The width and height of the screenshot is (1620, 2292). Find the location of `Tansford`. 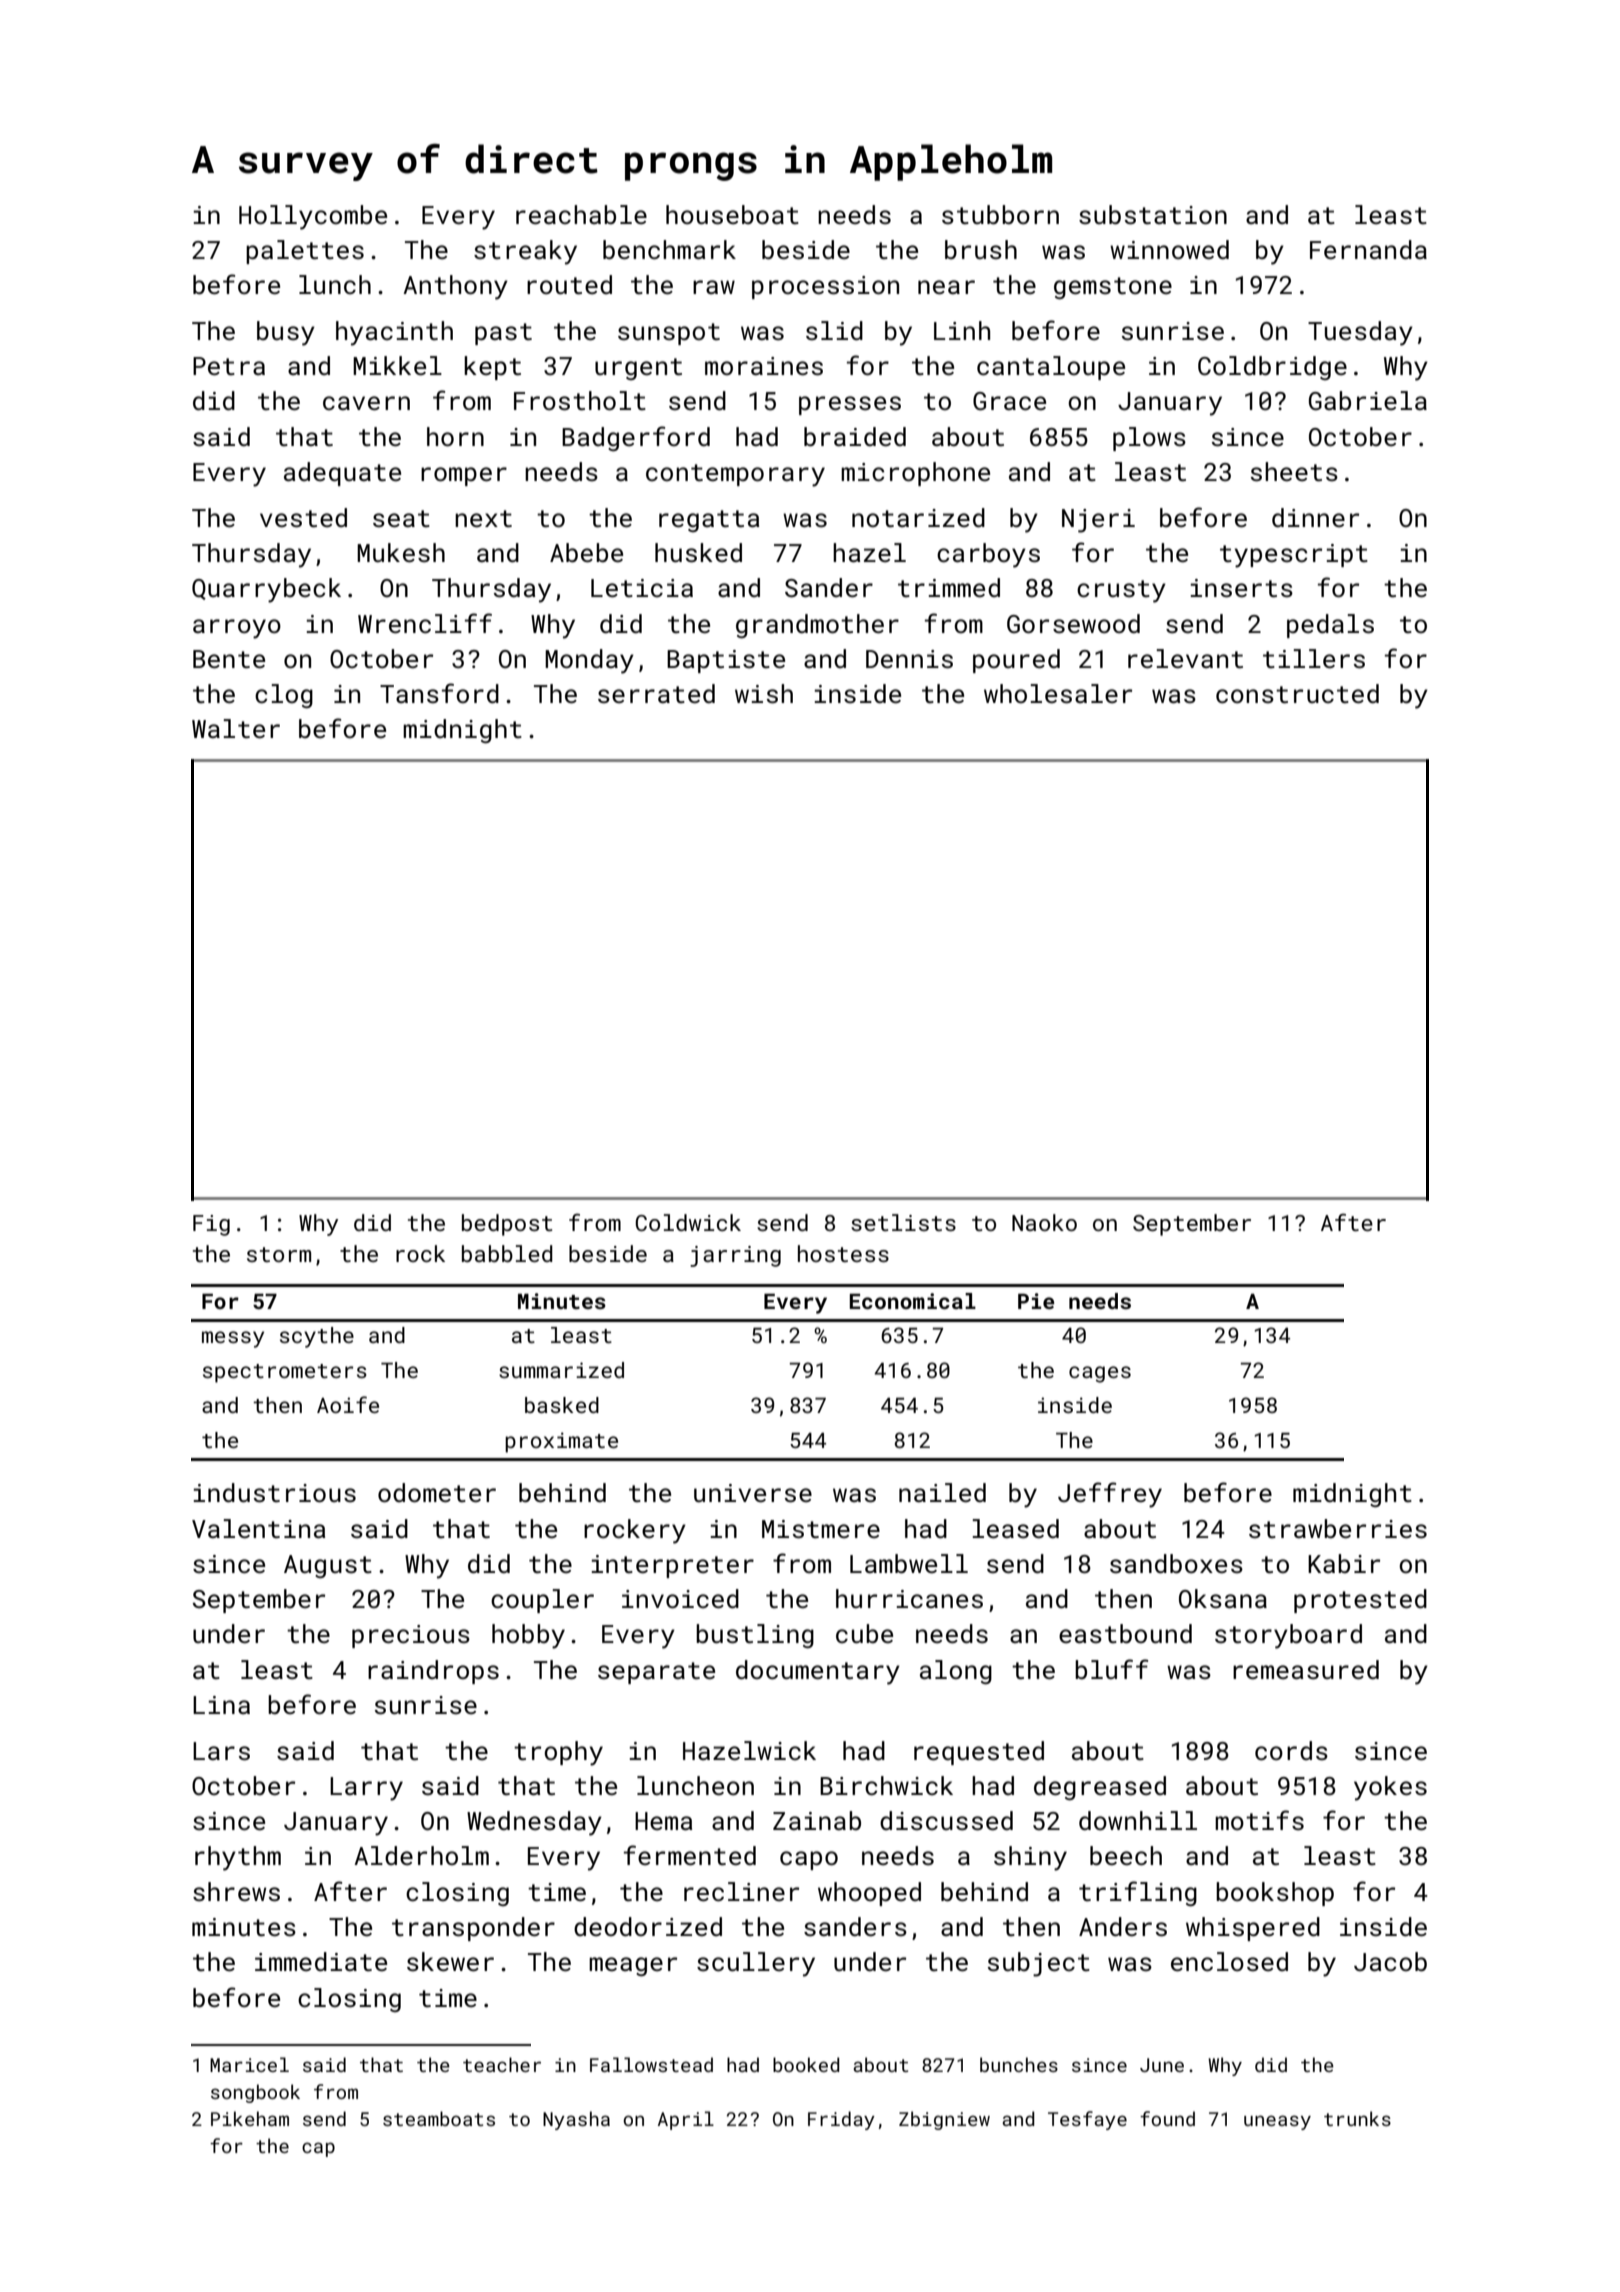

Tansford is located at coordinates (439, 693).
